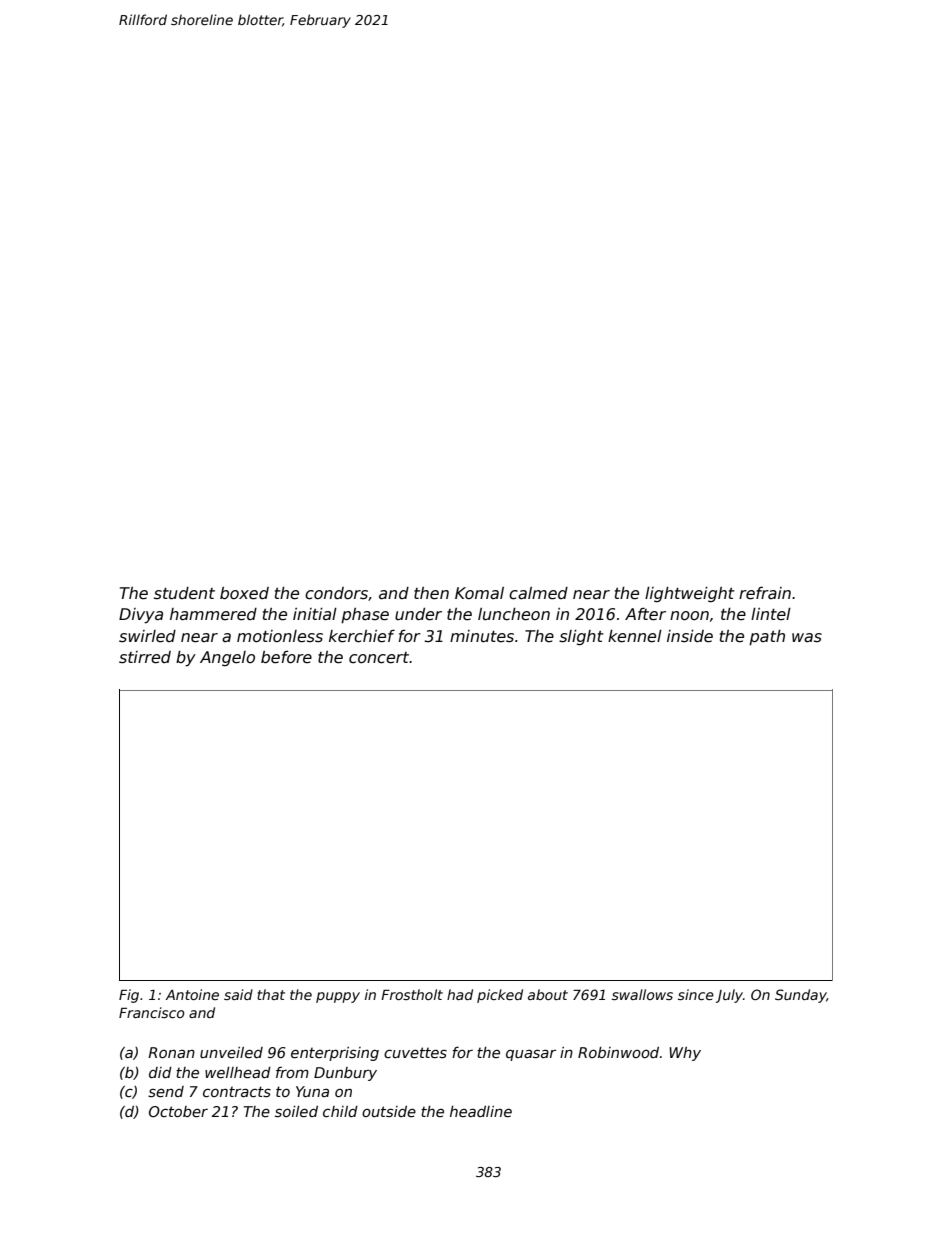  Describe the element at coordinates (538, 593) in the screenshot. I see `calmed` at that location.
